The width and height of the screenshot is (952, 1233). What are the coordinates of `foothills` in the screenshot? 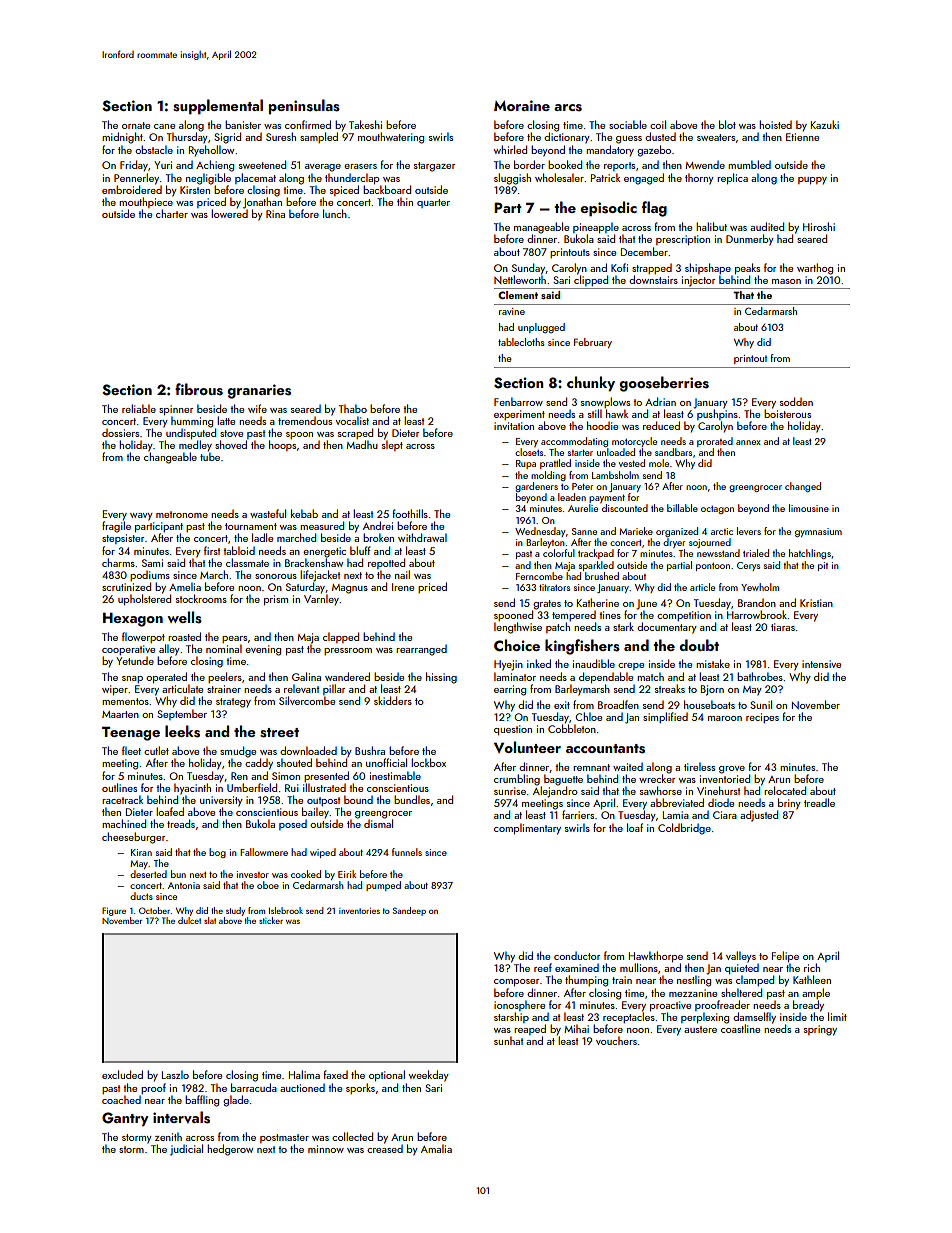 It's located at (410, 513).
